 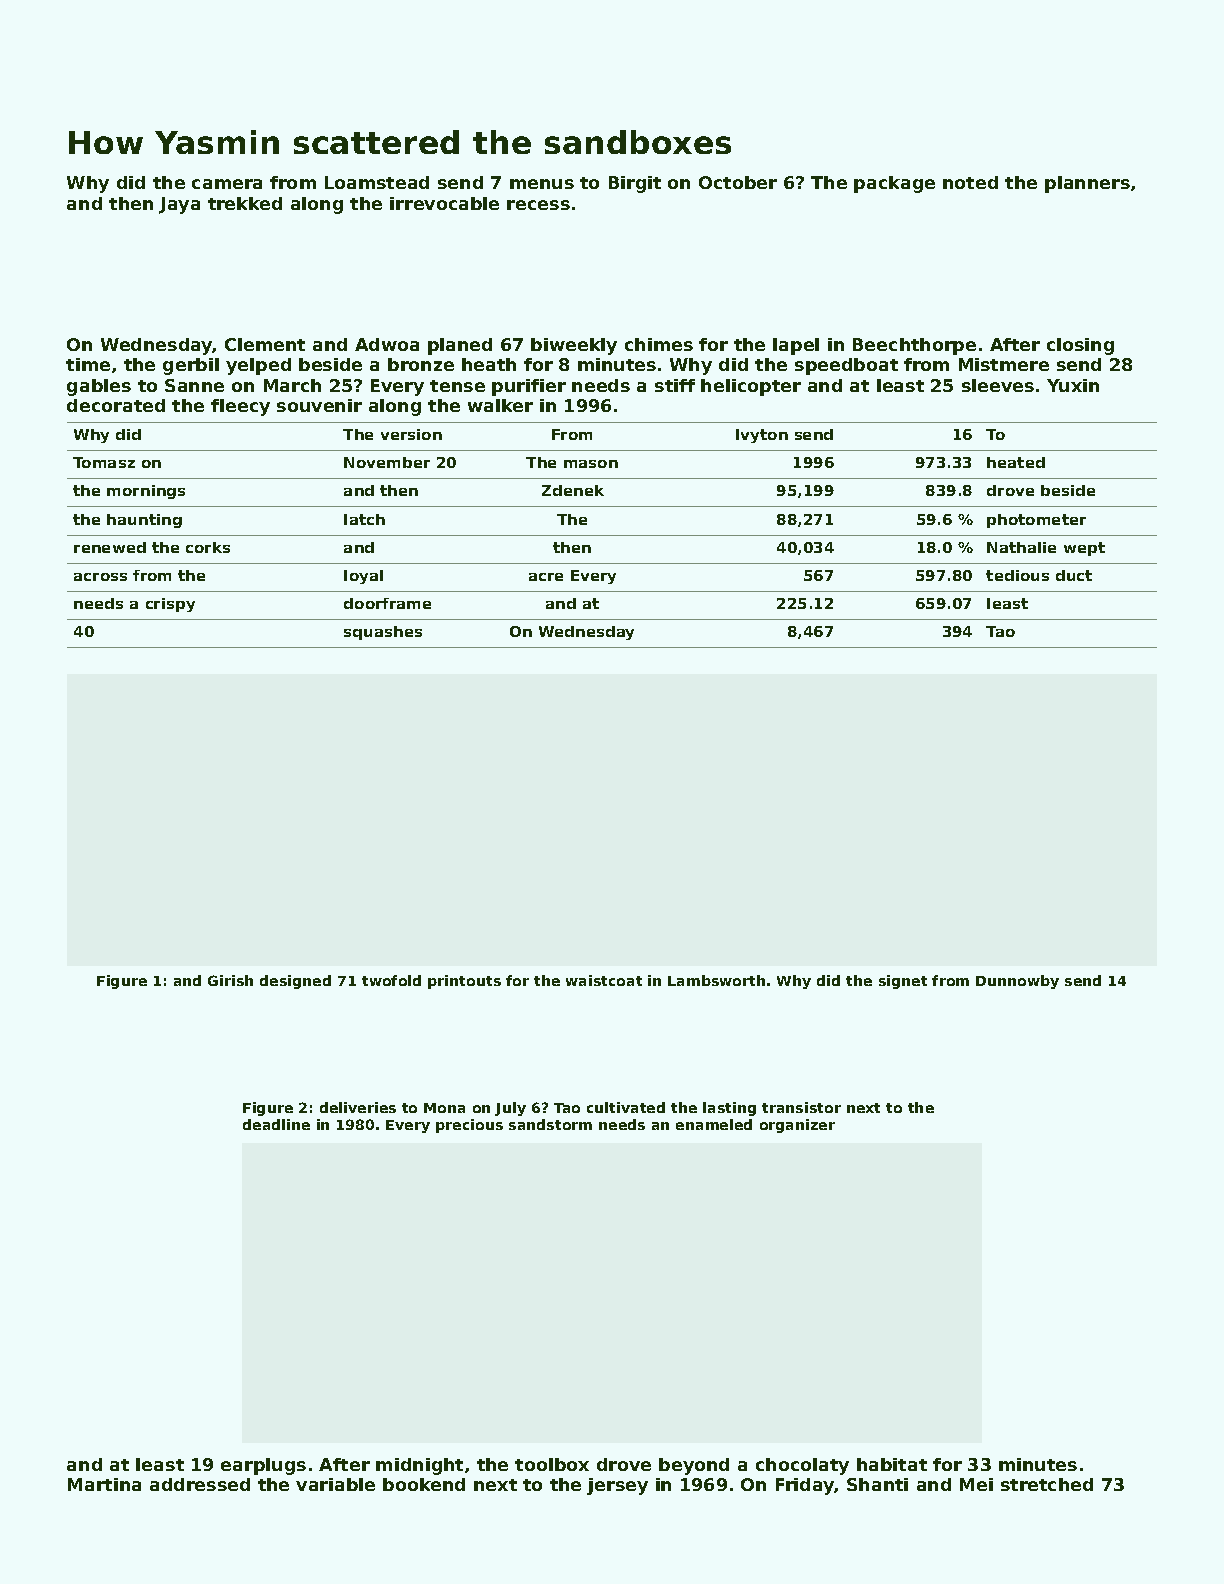 What do you see at coordinates (546, 577) in the document?
I see `acre` at bounding box center [546, 577].
